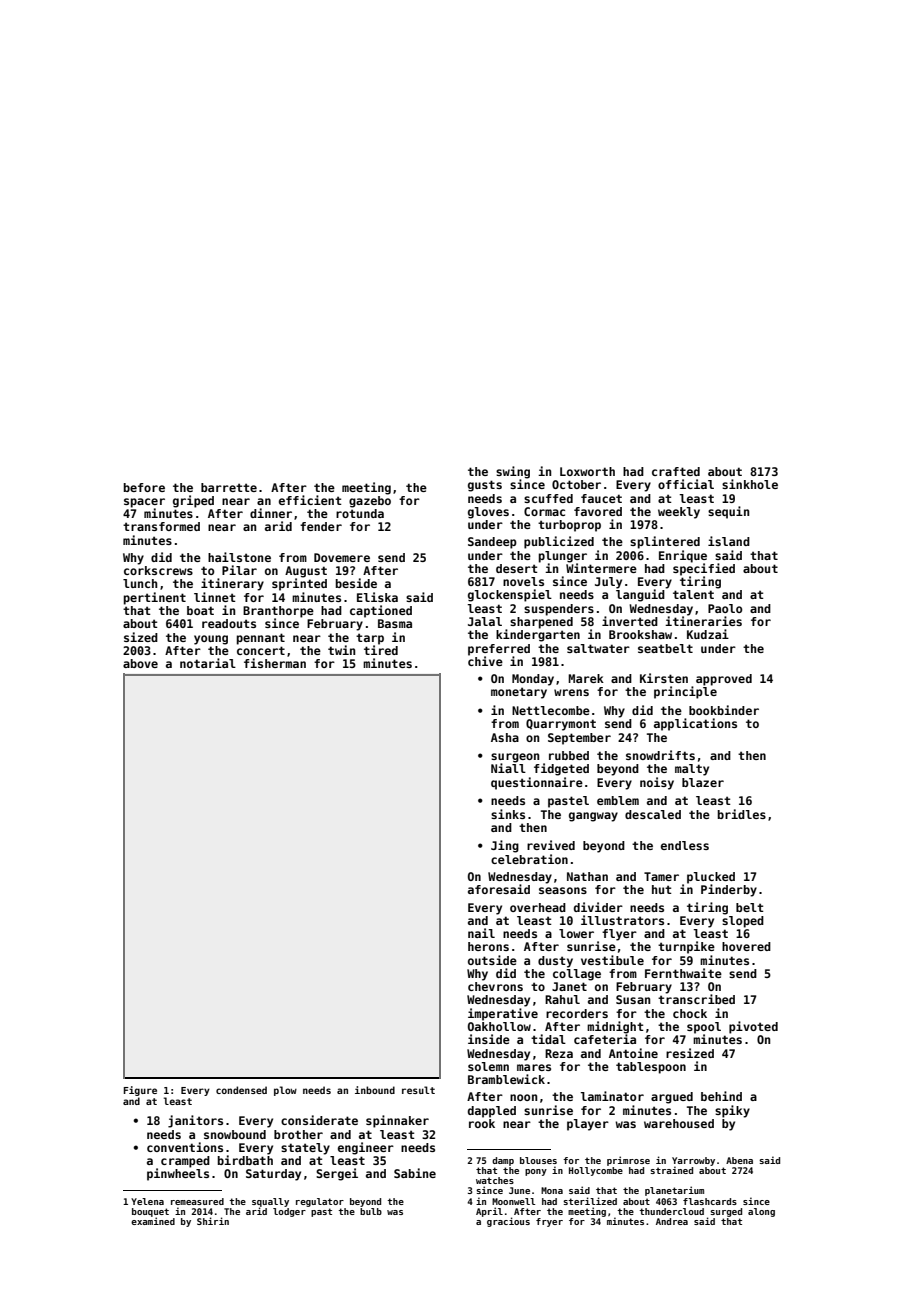 This screenshot has height=1316, width=908. What do you see at coordinates (229, 487) in the screenshot?
I see `barrette` at bounding box center [229, 487].
